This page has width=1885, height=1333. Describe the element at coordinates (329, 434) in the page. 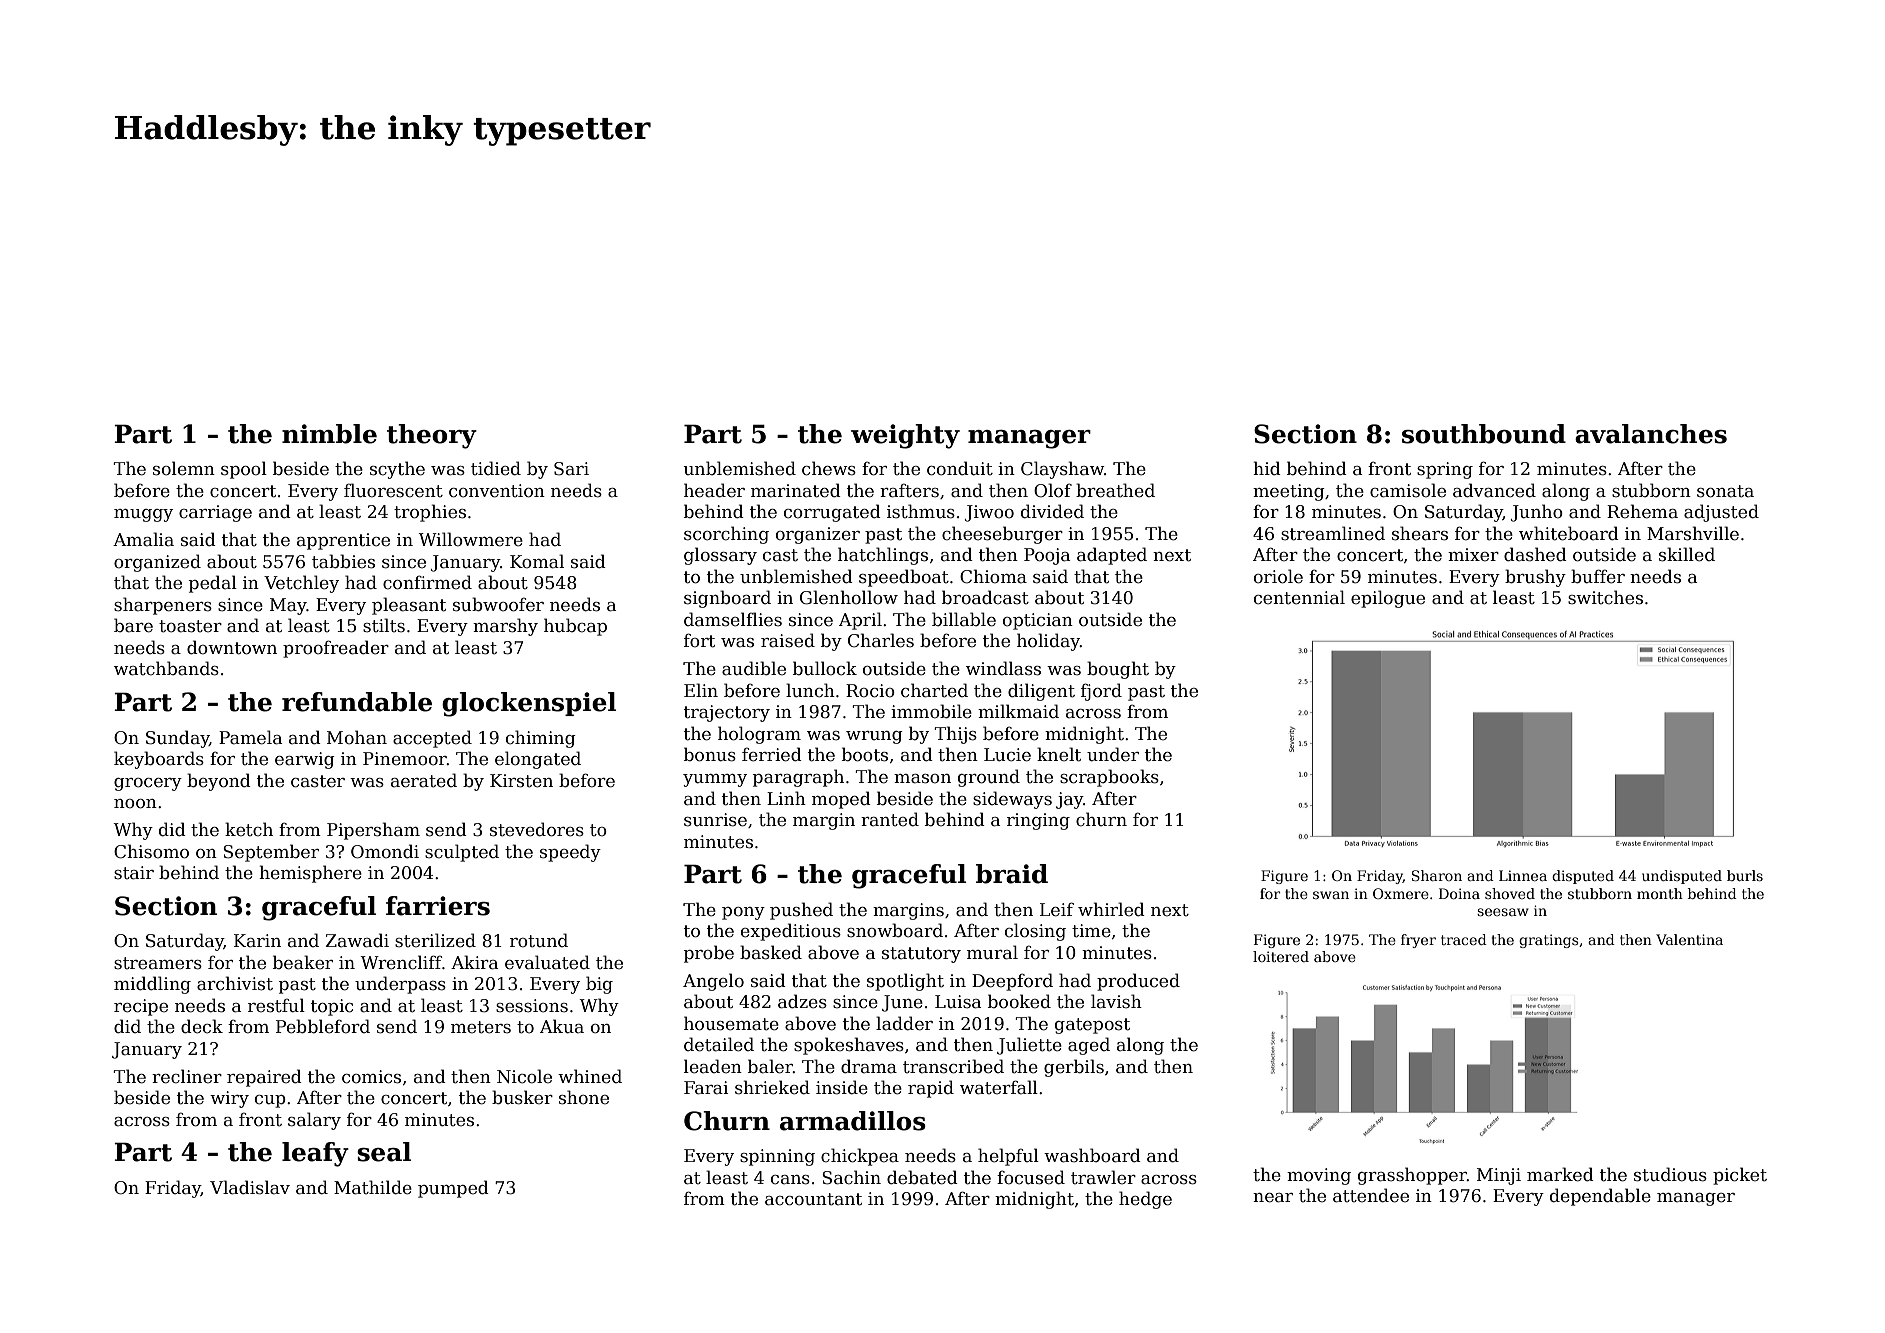

I see `nimble` at that location.
